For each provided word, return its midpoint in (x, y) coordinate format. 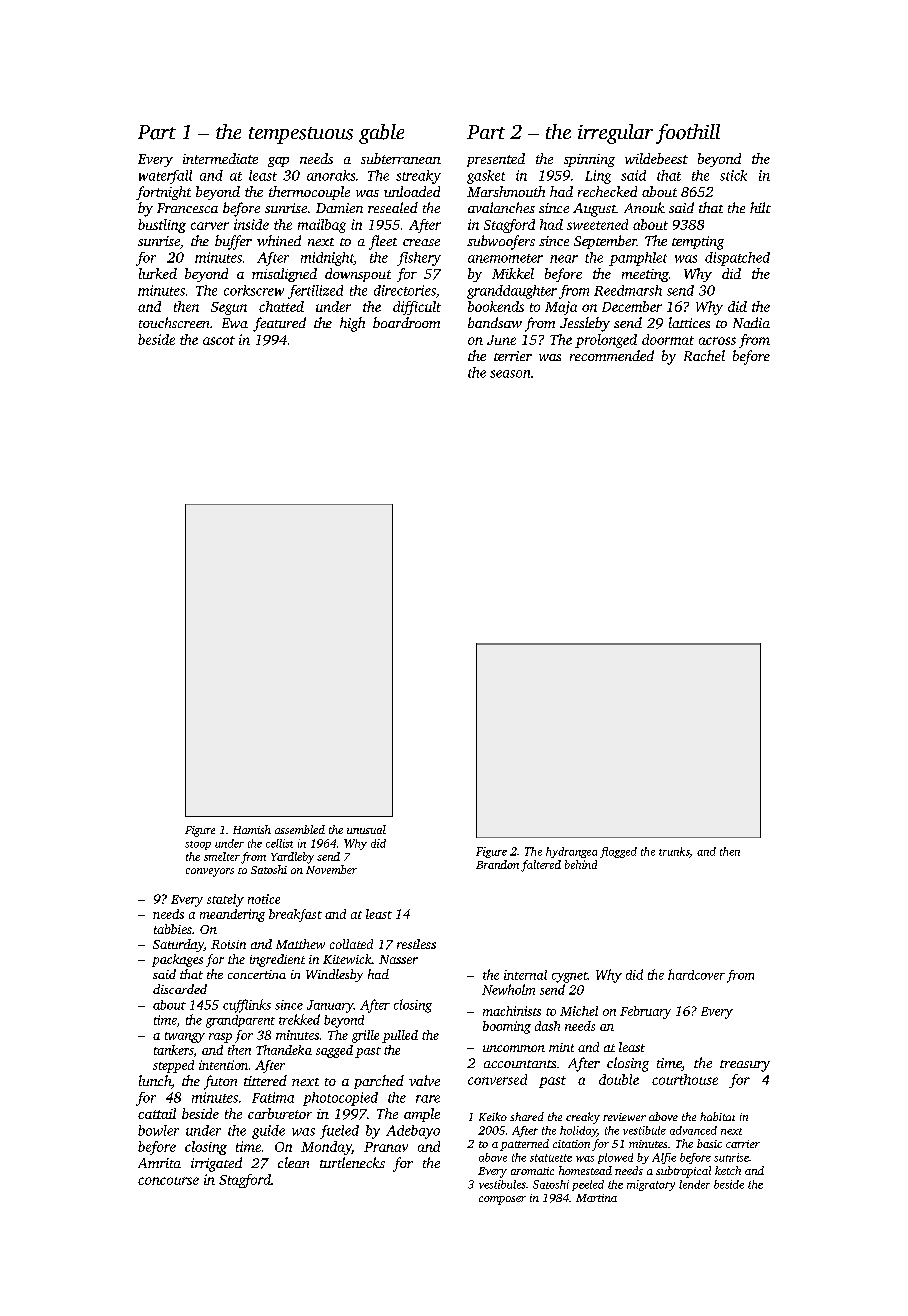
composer (502, 1200)
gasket (486, 177)
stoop (198, 845)
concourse (168, 1181)
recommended (612, 355)
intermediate (220, 158)
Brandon (497, 864)
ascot (219, 340)
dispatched (737, 259)
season (510, 374)
